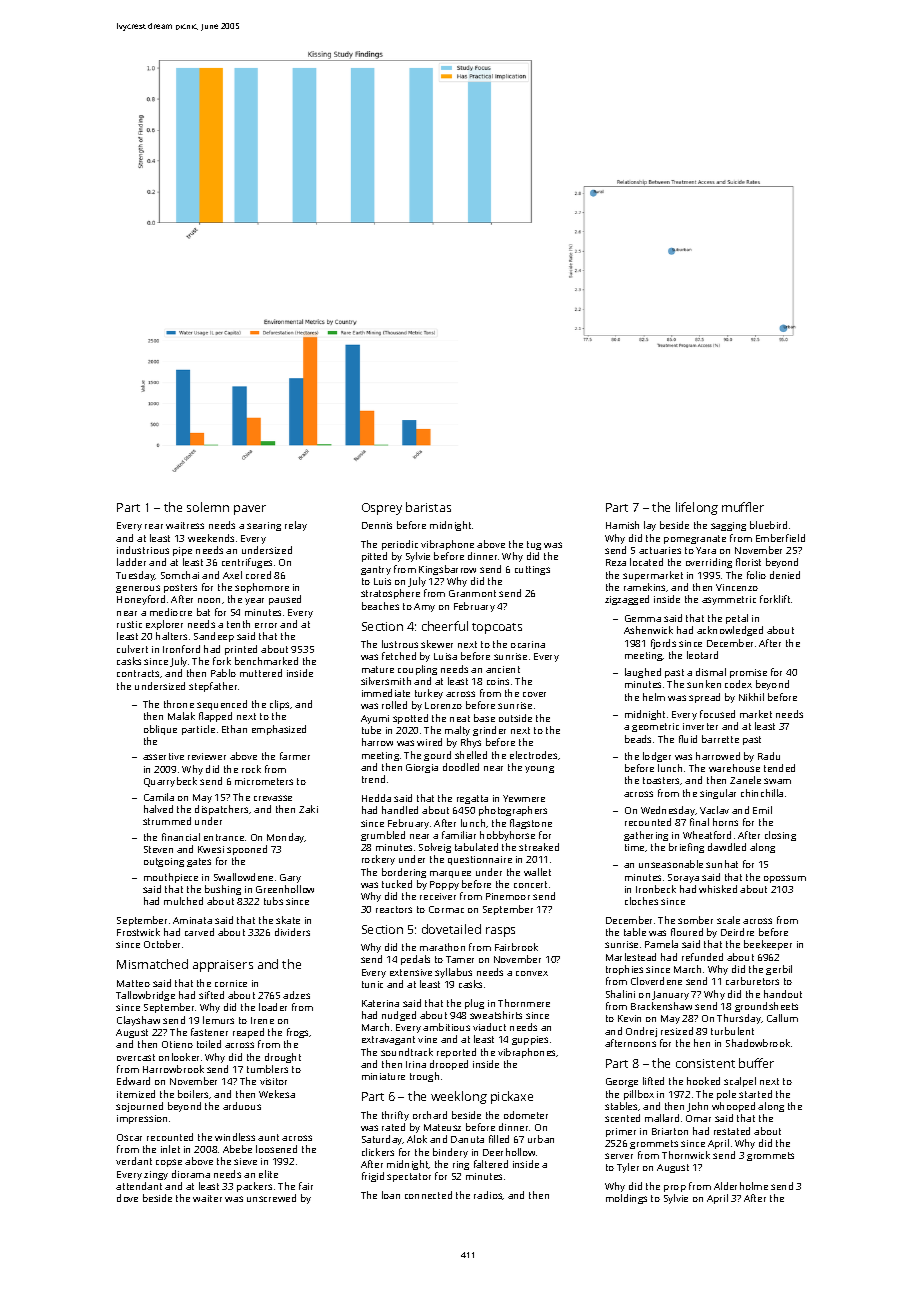 The image size is (924, 1308). Describe the element at coordinates (488, 1195) in the page. I see `radios` at that location.
